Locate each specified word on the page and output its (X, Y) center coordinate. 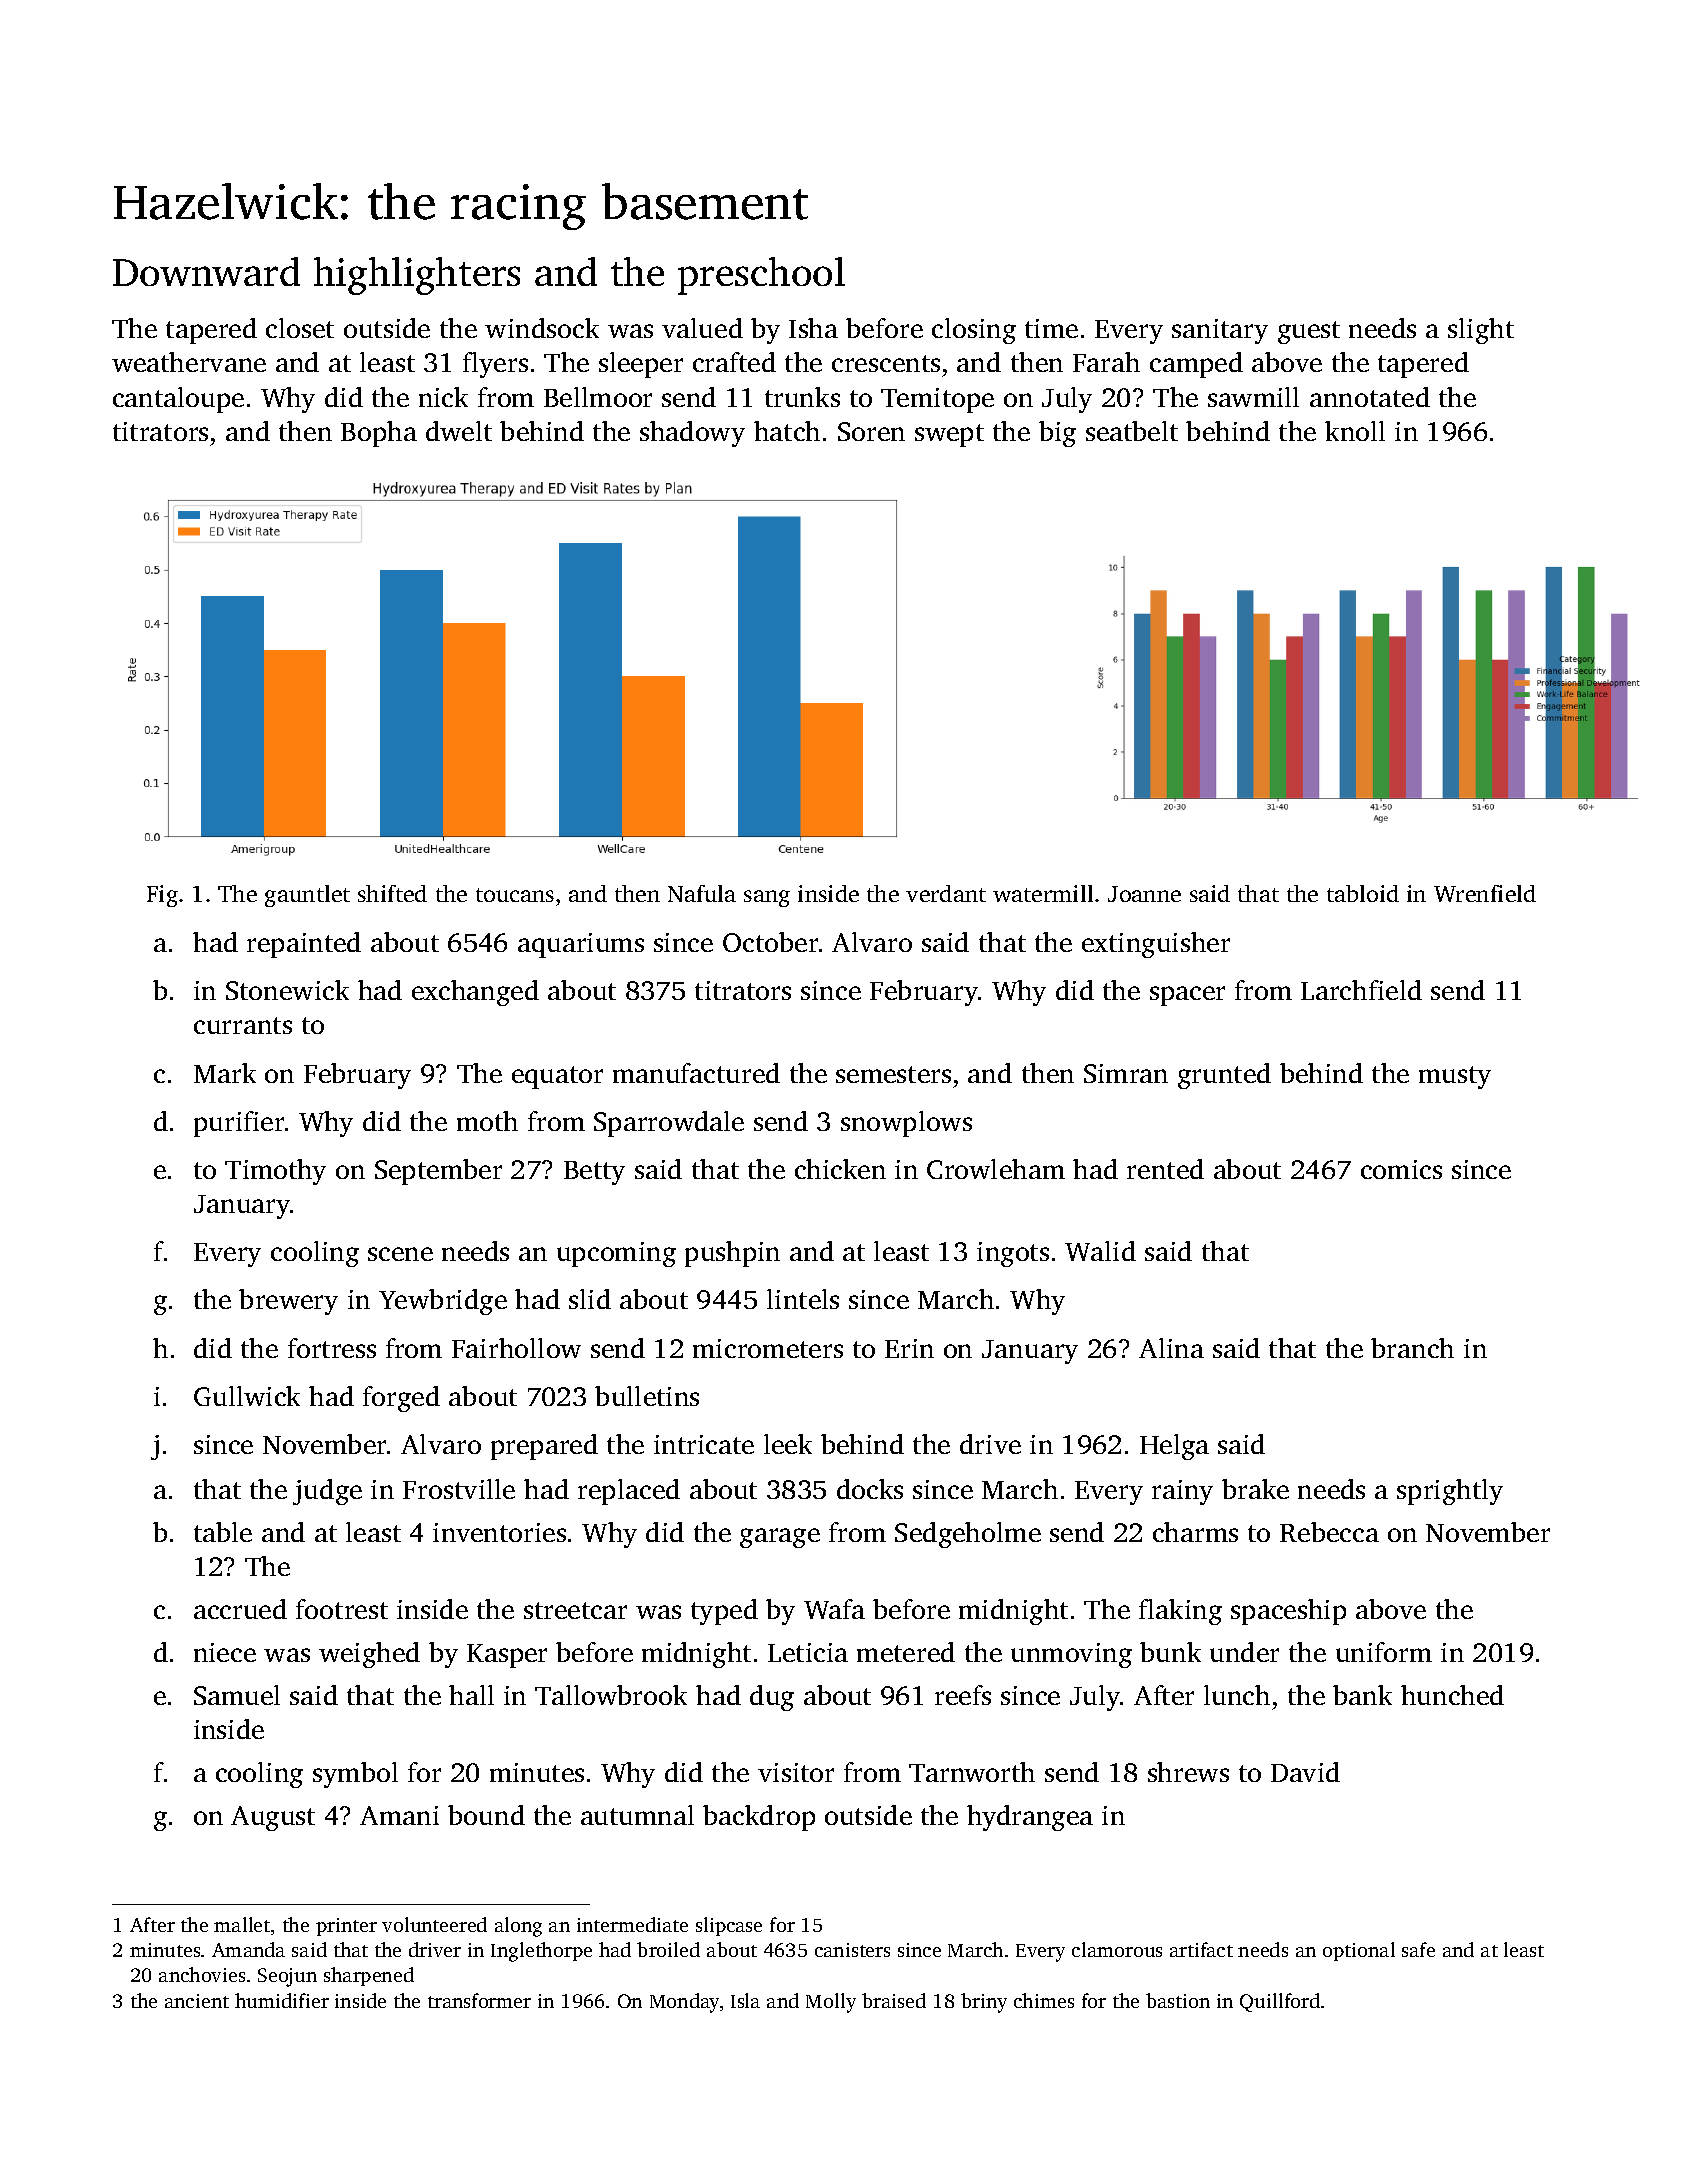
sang (767, 898)
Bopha (379, 434)
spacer (1187, 996)
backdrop (759, 1818)
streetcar (575, 1610)
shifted (392, 893)
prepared (544, 1447)
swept (949, 435)
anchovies (202, 1974)
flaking (1180, 1612)
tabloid (1363, 893)
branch (1412, 1348)
